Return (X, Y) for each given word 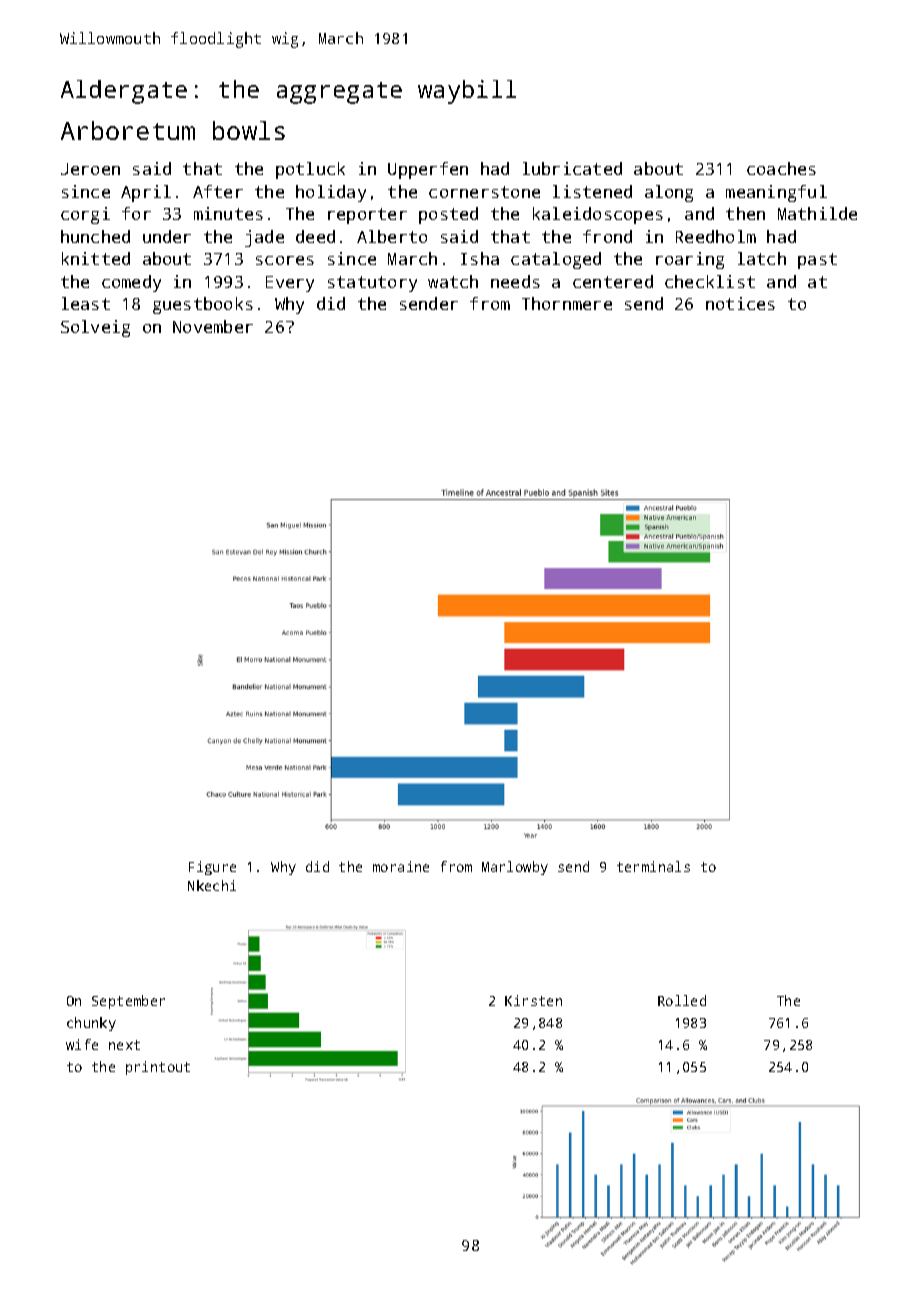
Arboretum (128, 130)
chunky (91, 1024)
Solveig (95, 328)
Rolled (682, 1000)
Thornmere (567, 303)
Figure (212, 868)
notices (740, 303)
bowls (249, 130)
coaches (781, 168)
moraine (401, 866)
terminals (653, 866)
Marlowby (515, 868)
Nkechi (212, 885)
